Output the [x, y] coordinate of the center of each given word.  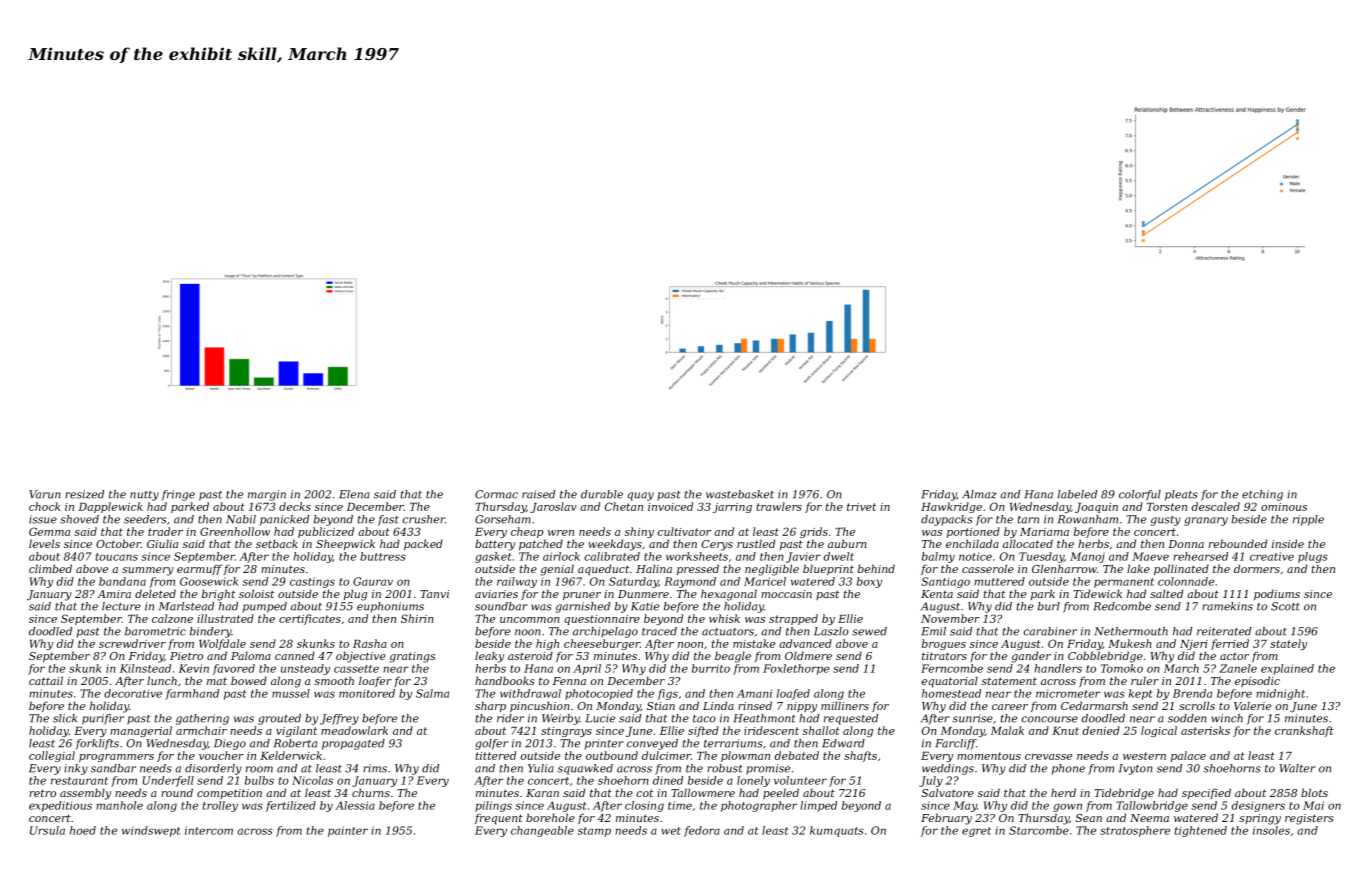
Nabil [241, 519]
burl [1049, 606]
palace [1188, 756]
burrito [711, 668]
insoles [1271, 830]
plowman [745, 756]
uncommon [530, 620]
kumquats [837, 831]
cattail [46, 680]
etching [1262, 495]
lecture [121, 606]
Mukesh [1130, 643]
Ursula [47, 830]
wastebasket [740, 494]
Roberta [295, 743]
